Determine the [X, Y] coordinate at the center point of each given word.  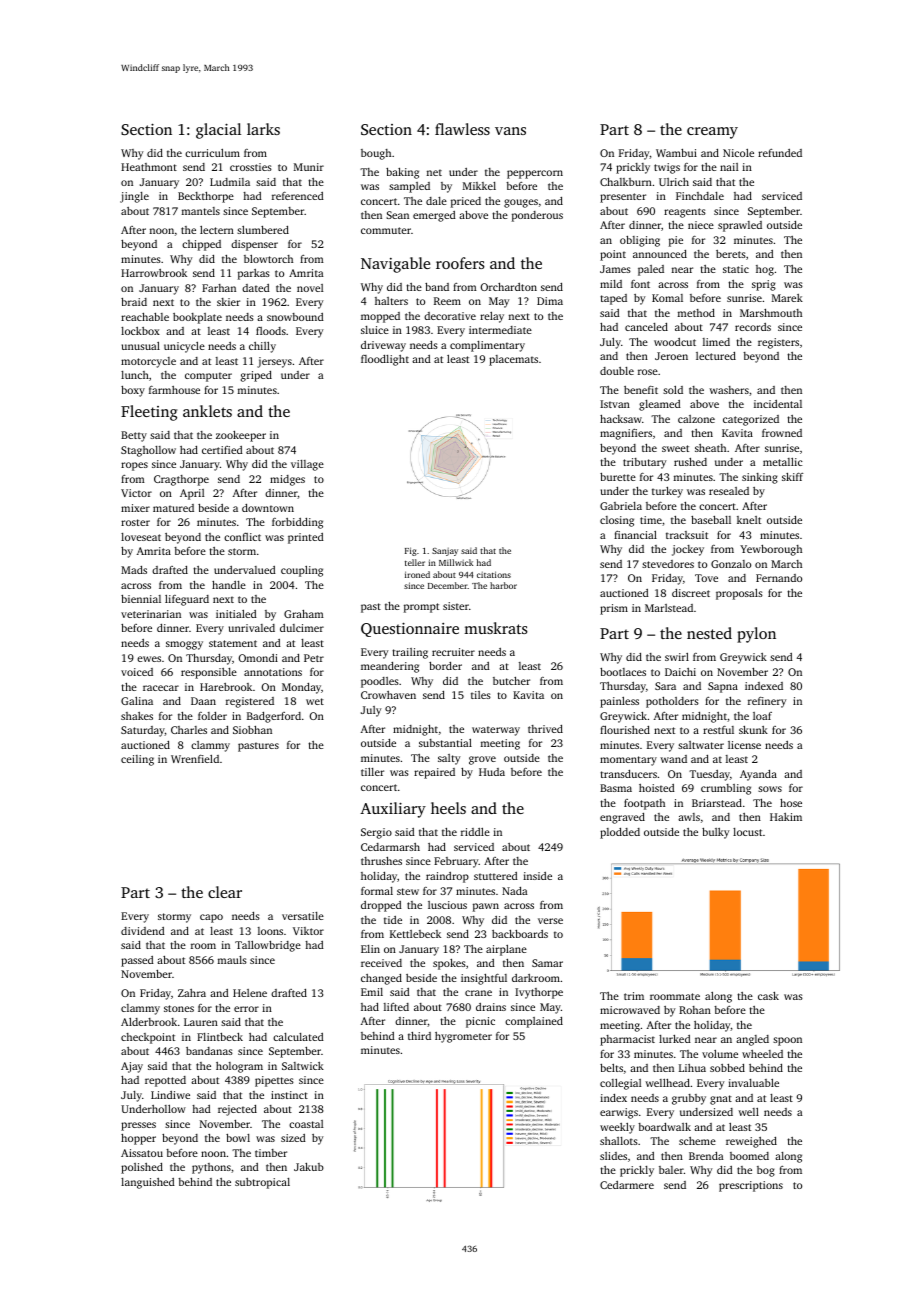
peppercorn [535, 174]
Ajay [132, 1067]
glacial [218, 131]
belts [611, 1068]
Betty [134, 436]
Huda [492, 772]
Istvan [615, 404]
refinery [767, 702]
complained [534, 1022]
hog [765, 270]
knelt [749, 520]
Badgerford [274, 717]
